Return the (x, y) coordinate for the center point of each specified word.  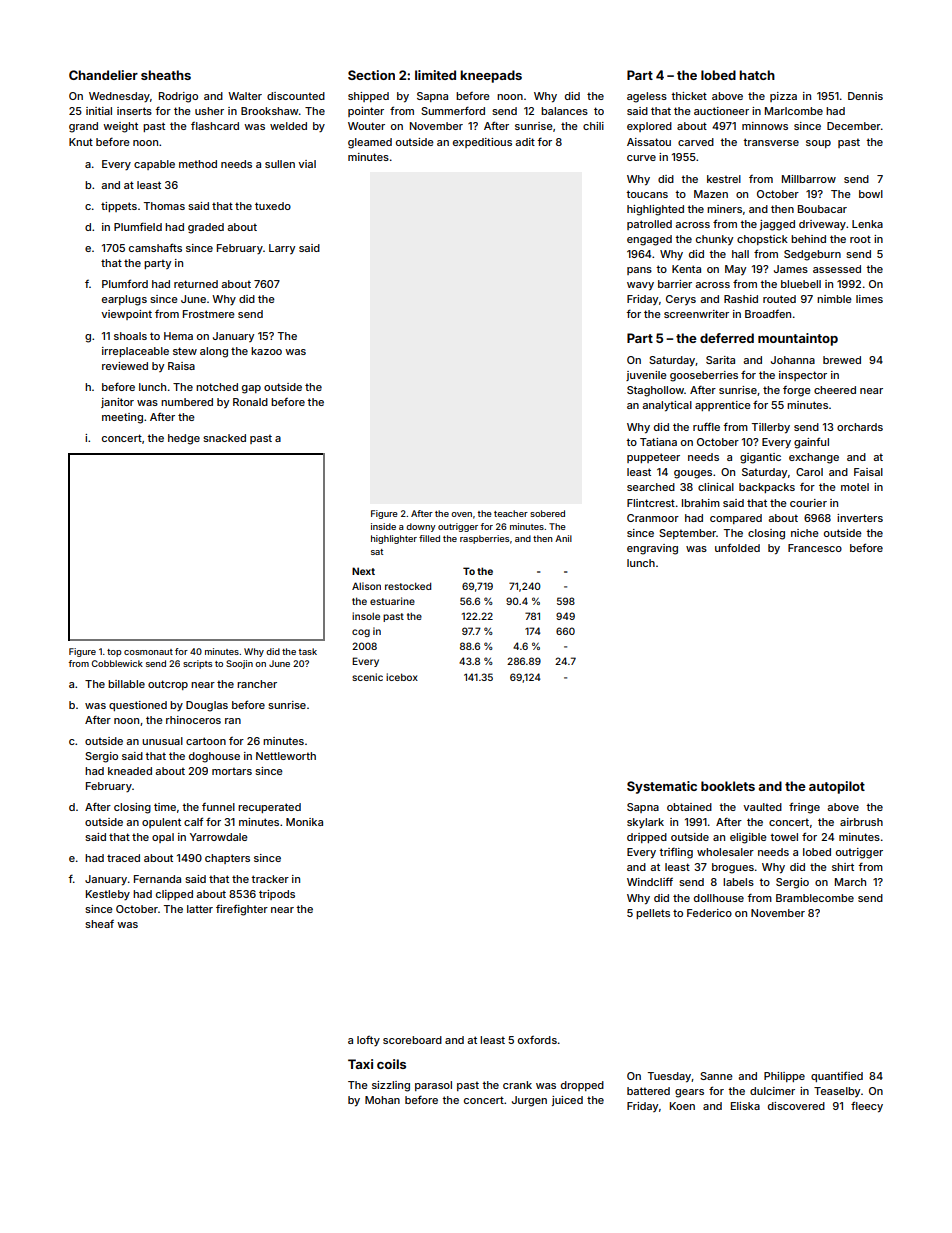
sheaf (99, 924)
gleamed (370, 143)
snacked (224, 438)
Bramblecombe (815, 898)
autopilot (837, 787)
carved (696, 142)
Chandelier (103, 75)
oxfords (537, 1040)
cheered (835, 390)
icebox (402, 677)
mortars (232, 771)
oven (461, 514)
